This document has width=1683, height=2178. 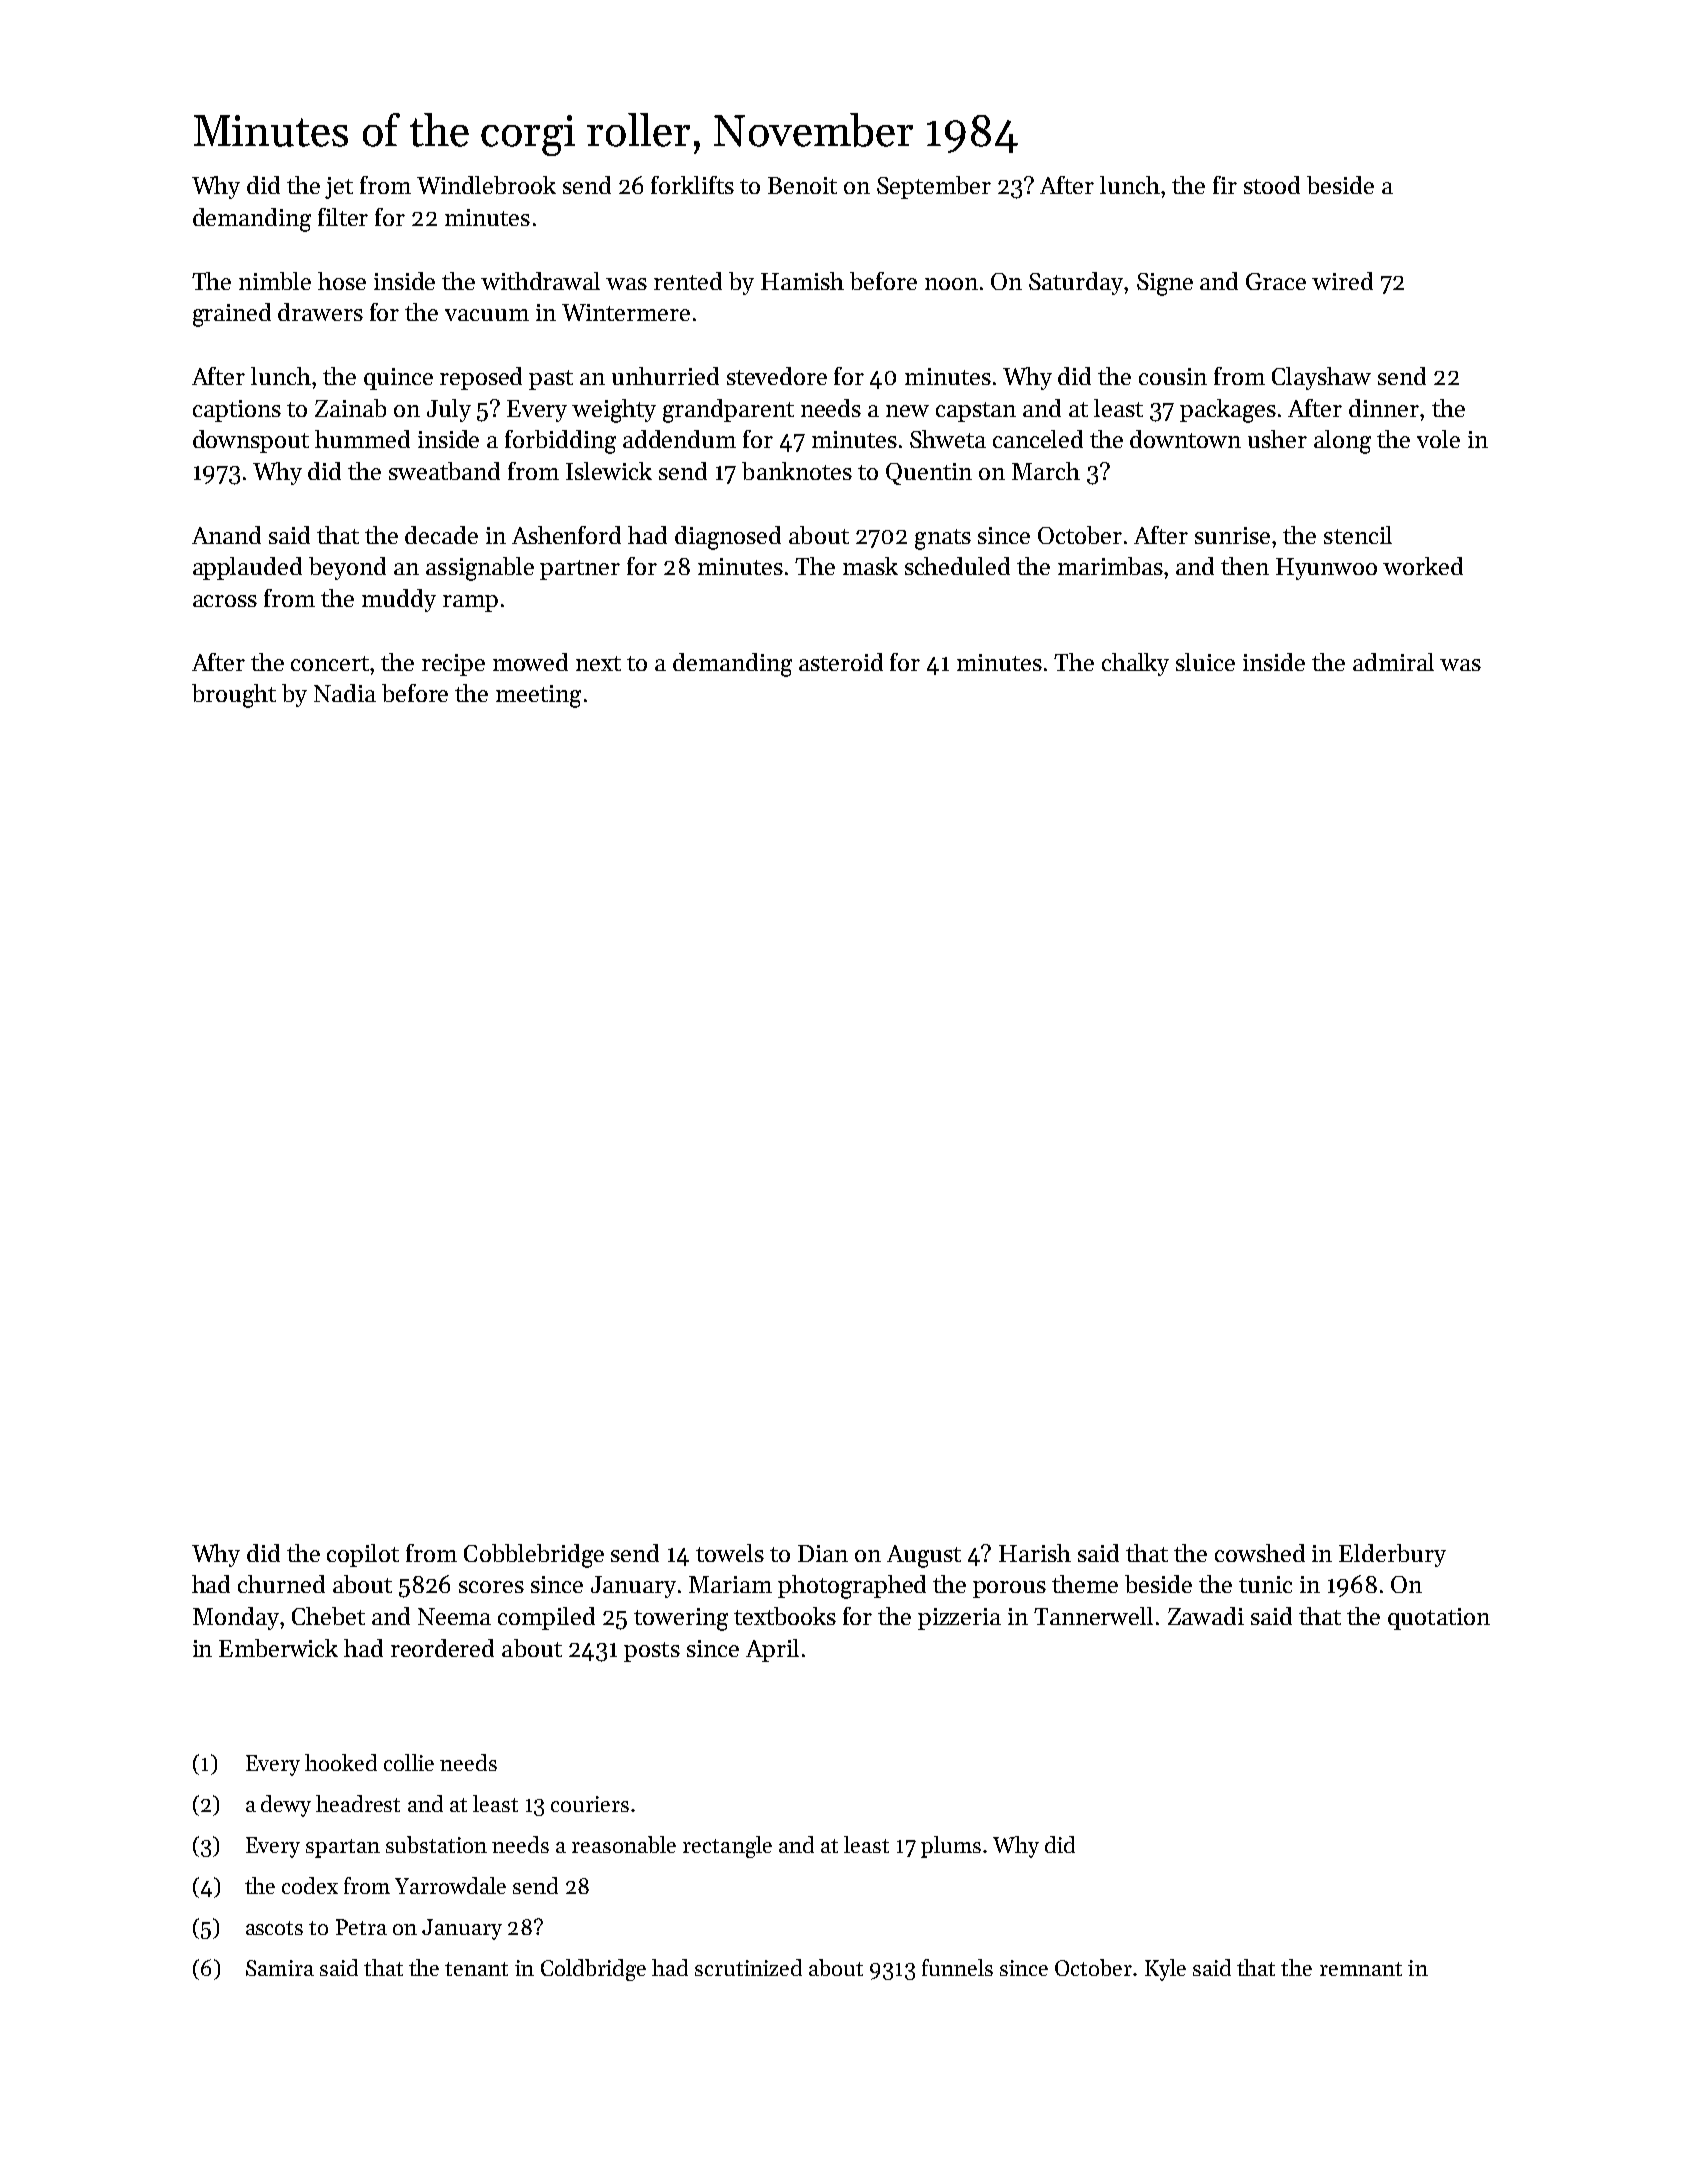 I want to click on Kyle, so click(x=1165, y=1970).
